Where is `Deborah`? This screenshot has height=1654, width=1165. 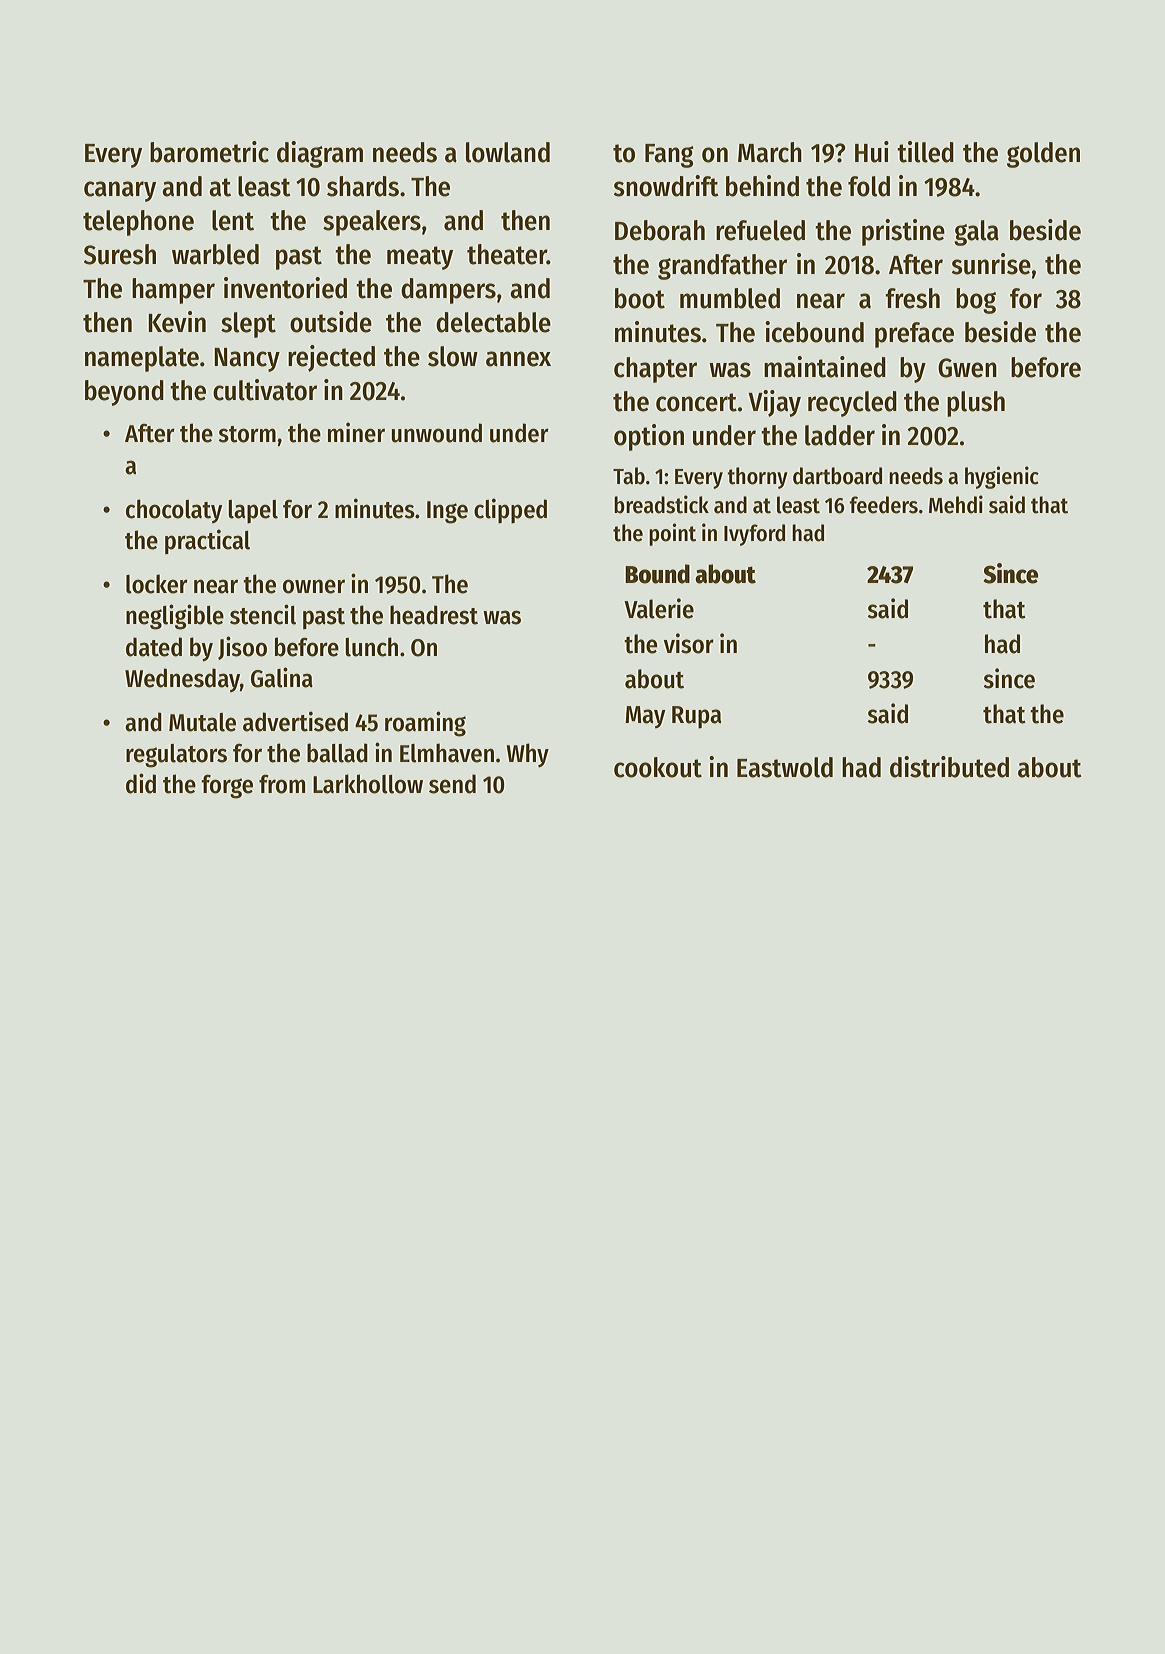 Deborah is located at coordinates (660, 230).
